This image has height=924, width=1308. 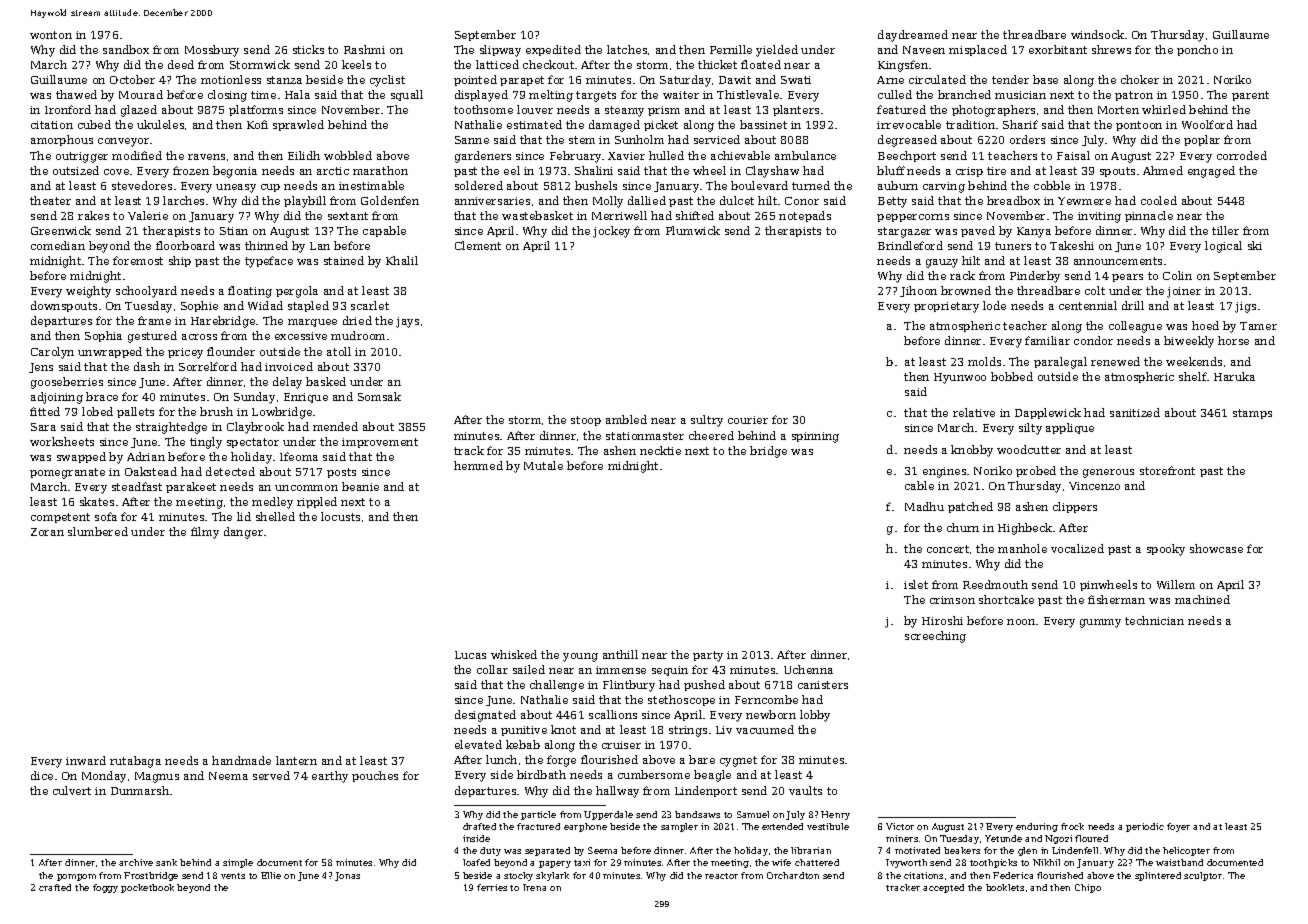 What do you see at coordinates (47, 532) in the image?
I see `Zoran` at bounding box center [47, 532].
